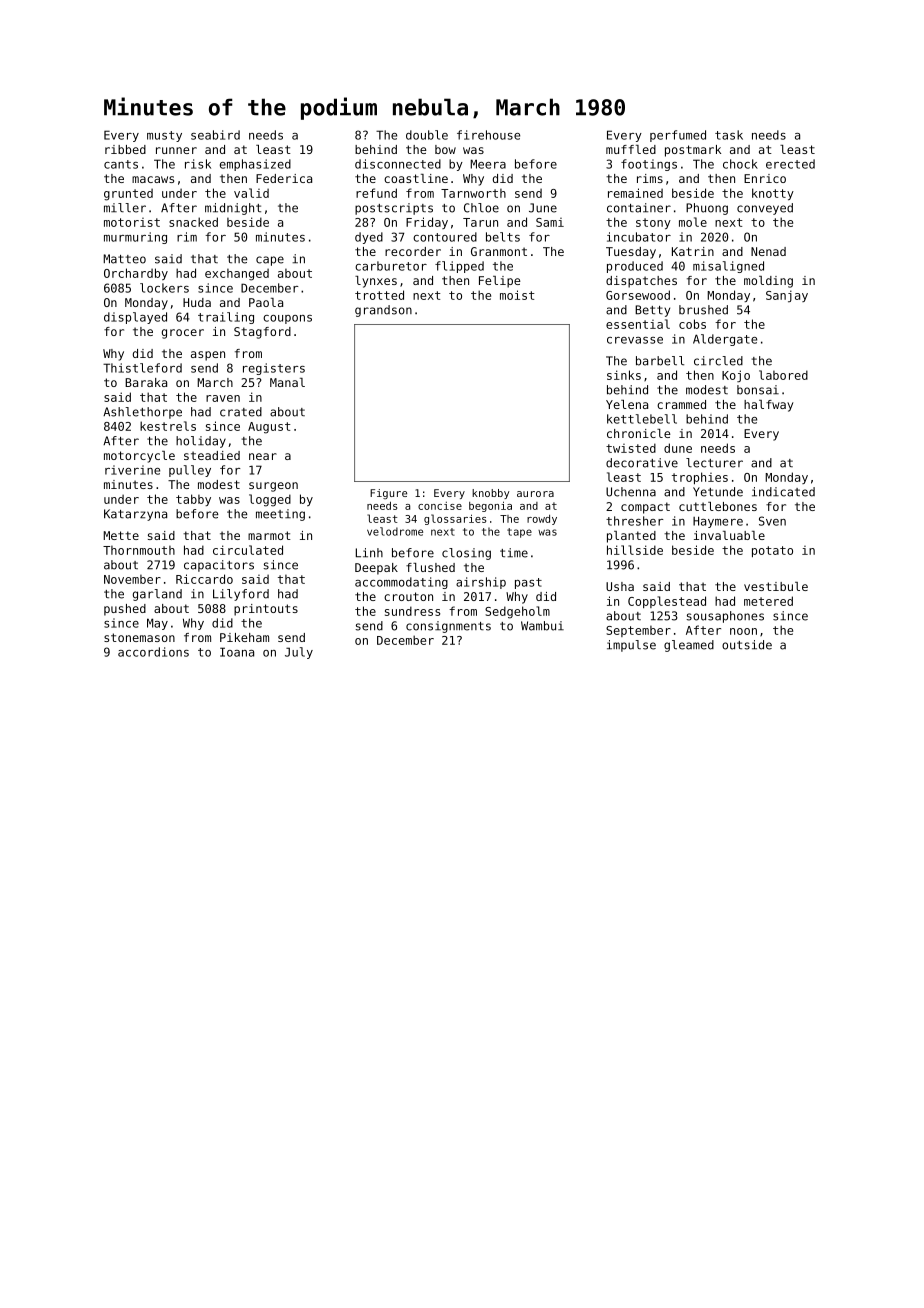  I want to click on chronicle, so click(639, 433).
